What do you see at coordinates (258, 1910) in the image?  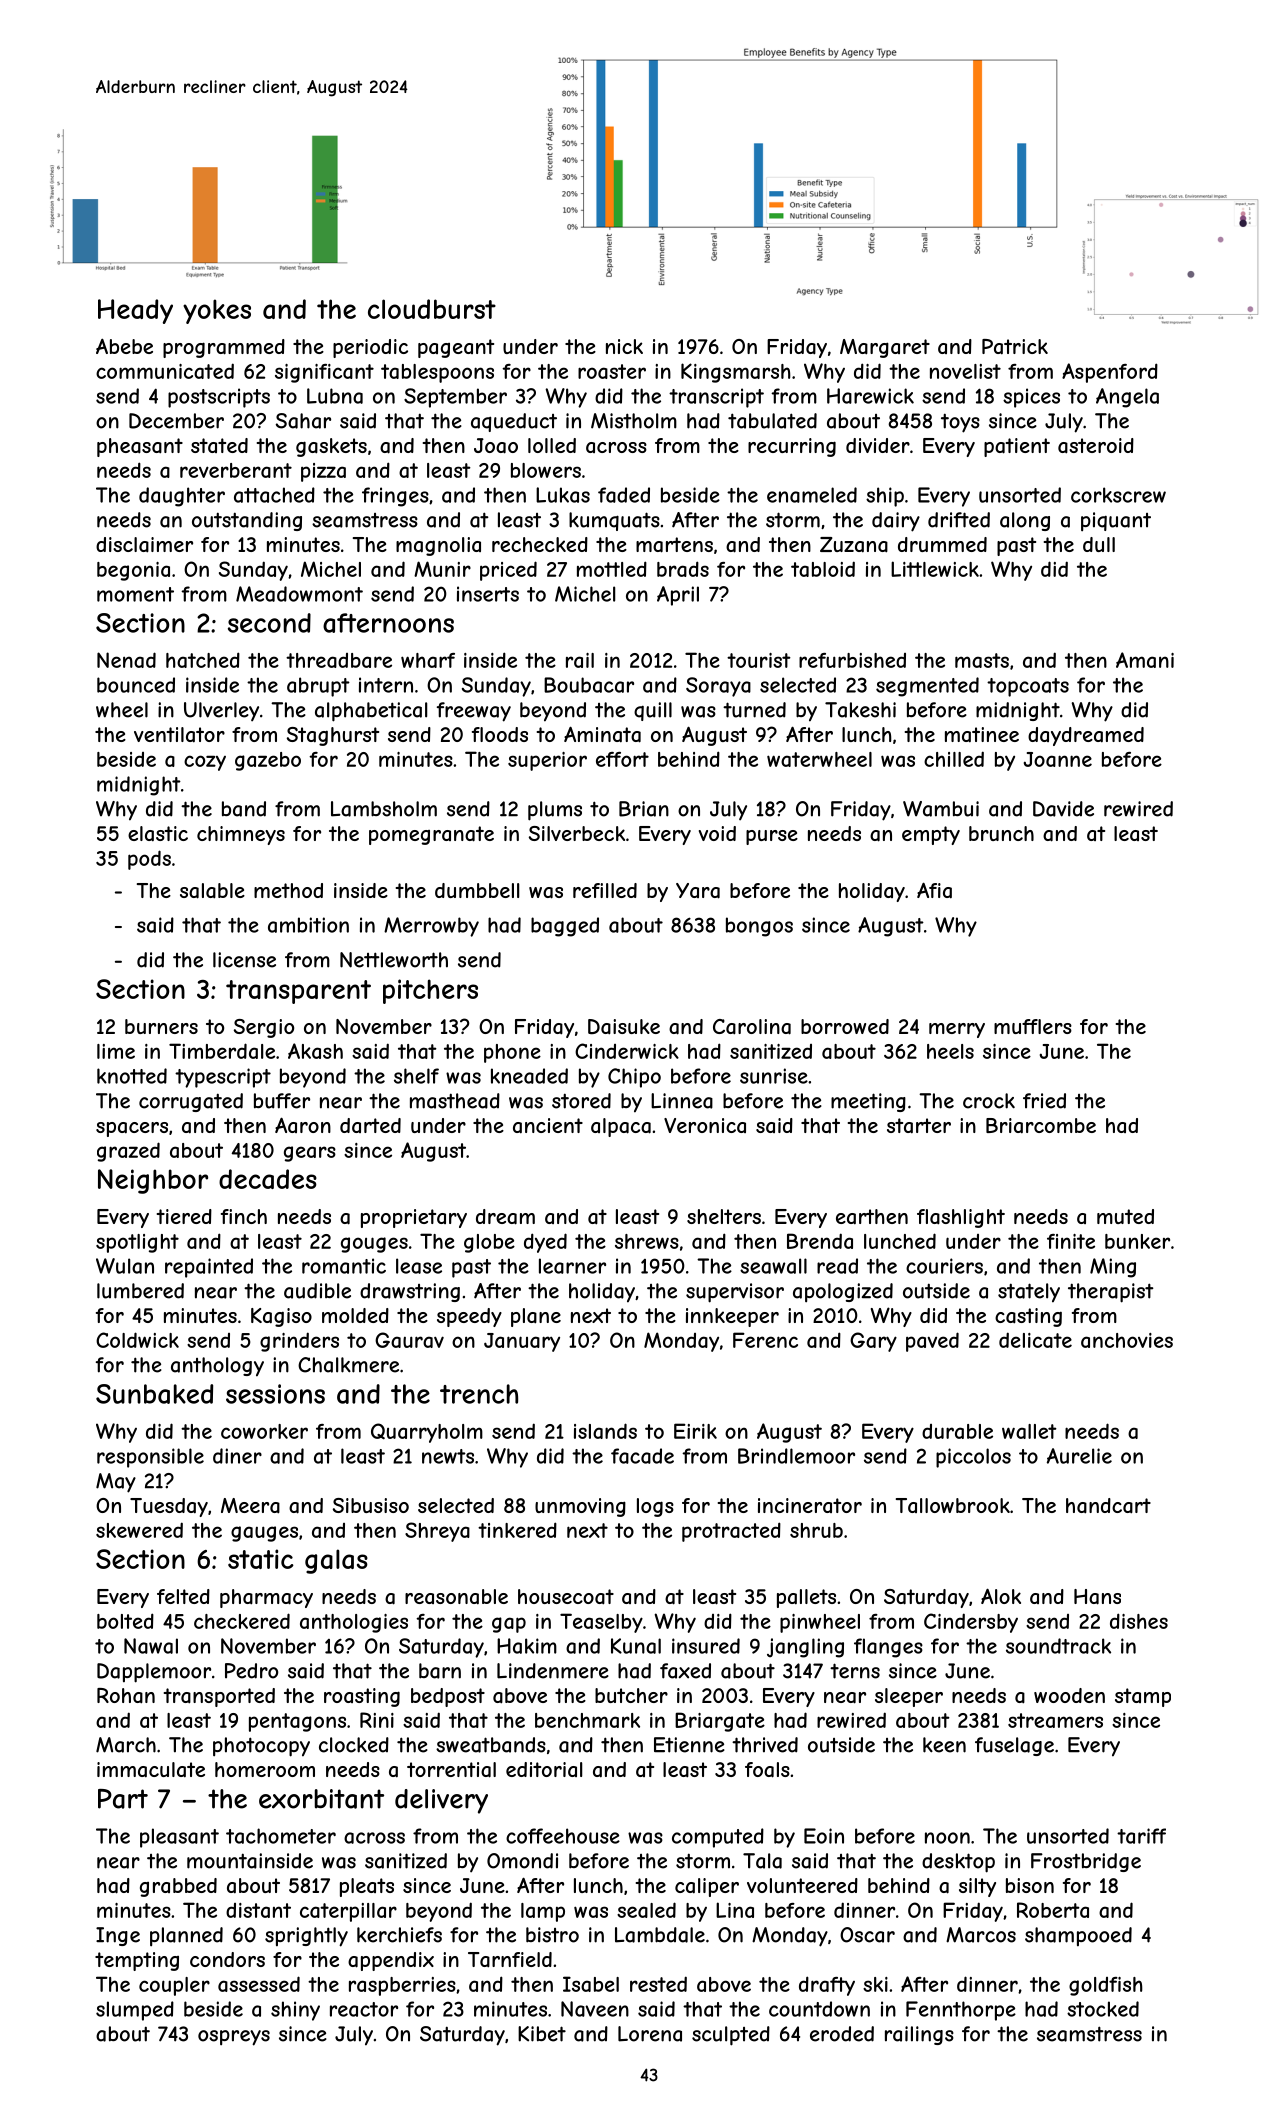 I see `distant` at bounding box center [258, 1910].
